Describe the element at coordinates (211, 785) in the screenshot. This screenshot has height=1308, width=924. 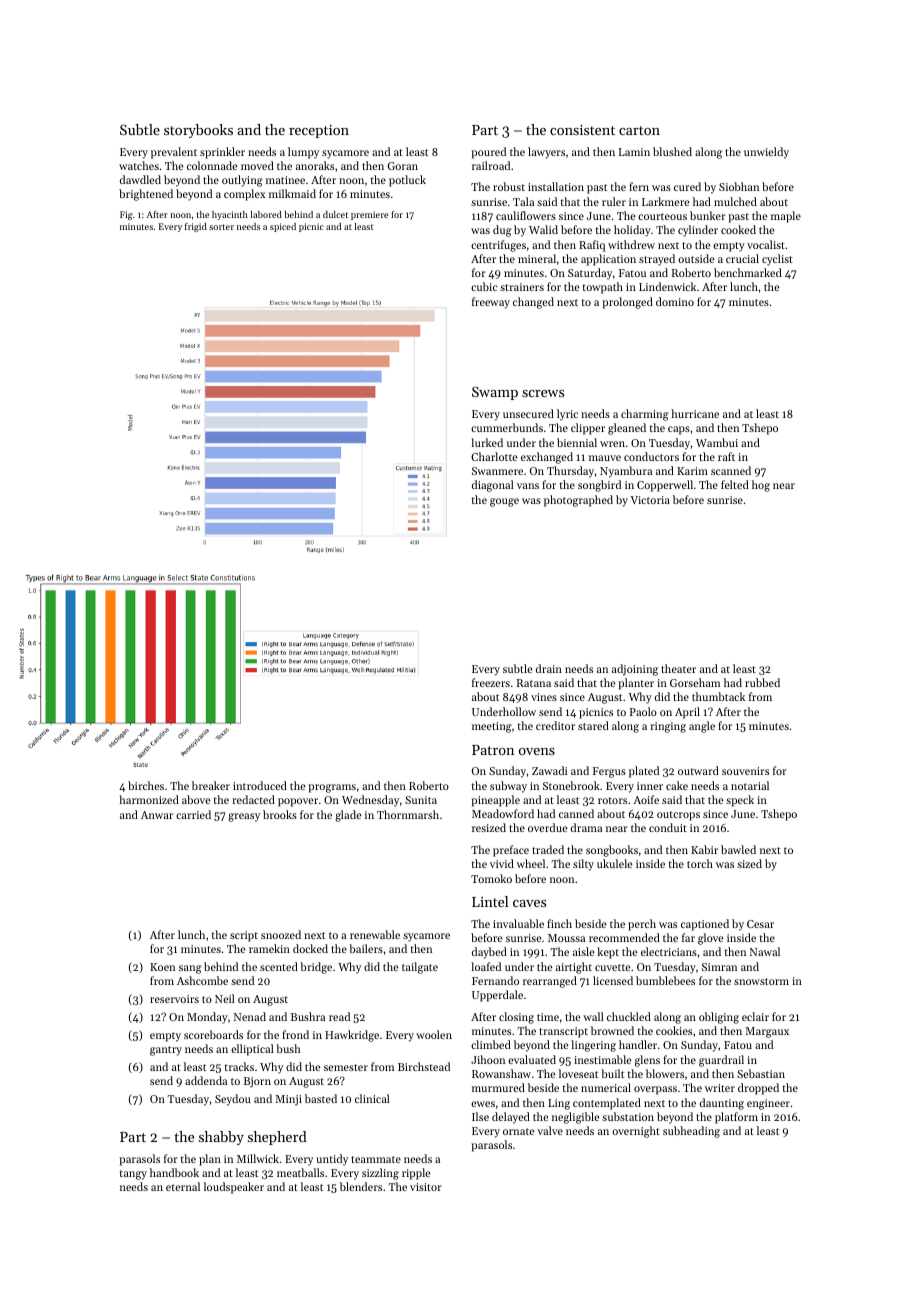
I see `breaker` at that location.
